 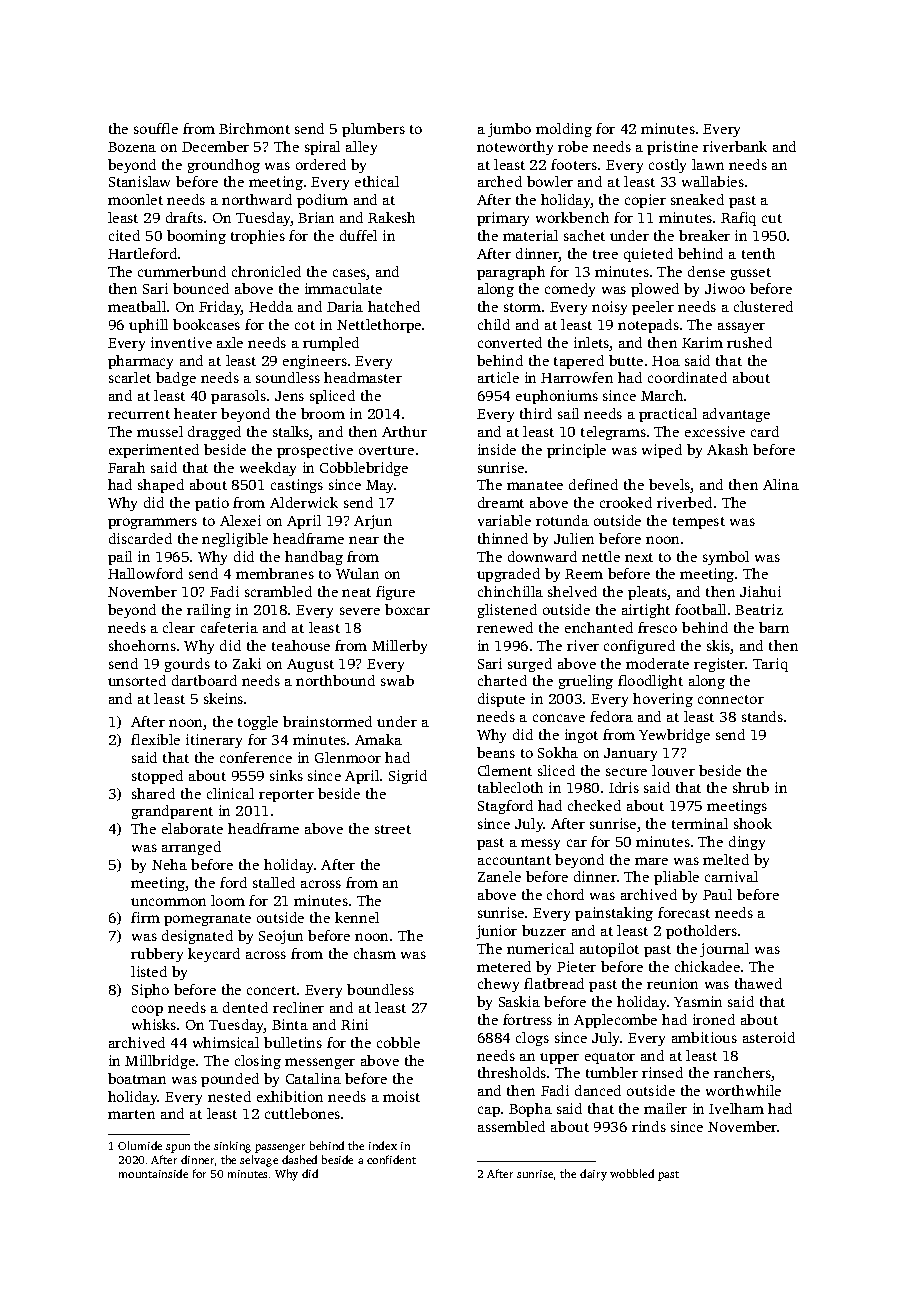 I want to click on beans, so click(x=496, y=752).
